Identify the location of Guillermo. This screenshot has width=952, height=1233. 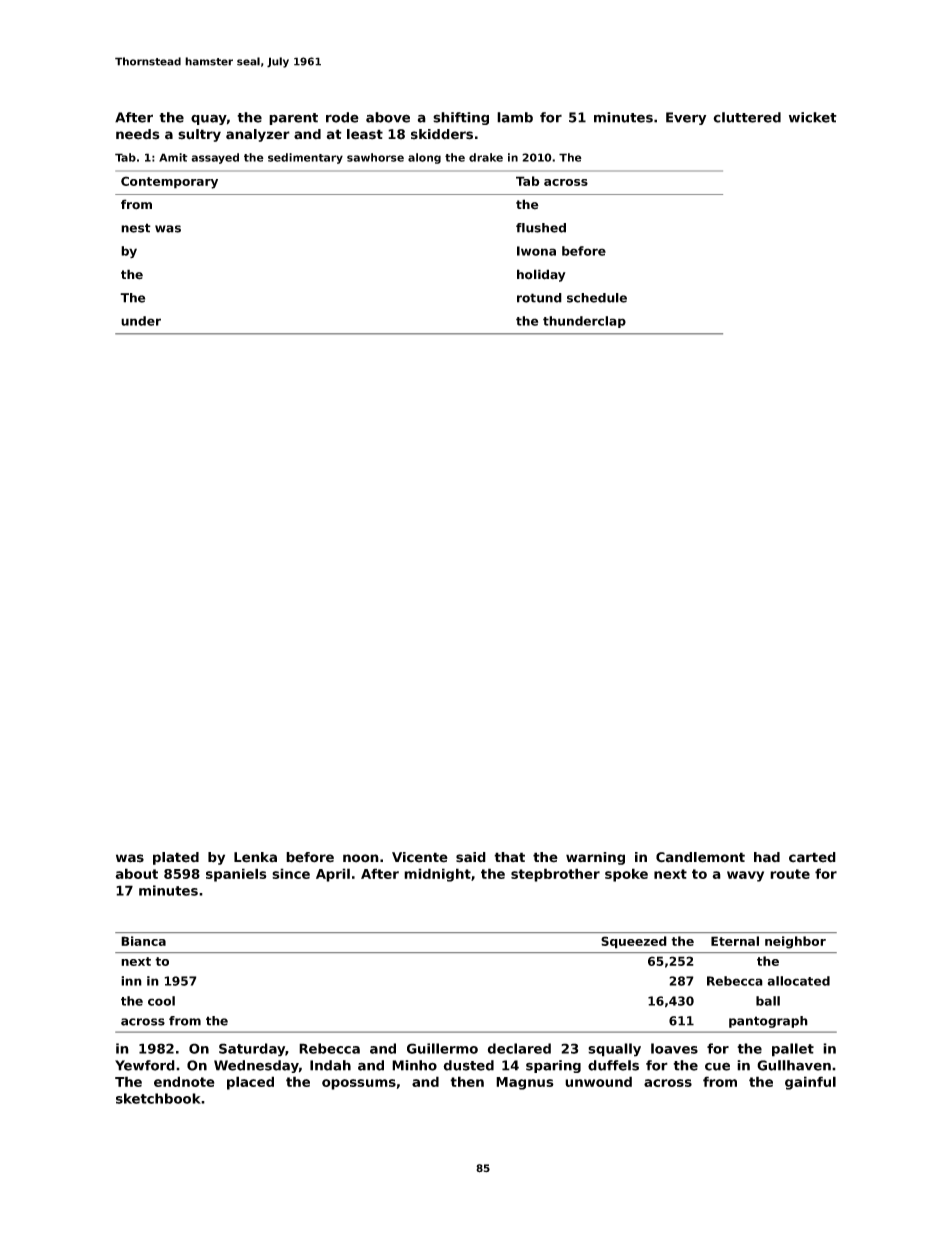
(442, 1048).
